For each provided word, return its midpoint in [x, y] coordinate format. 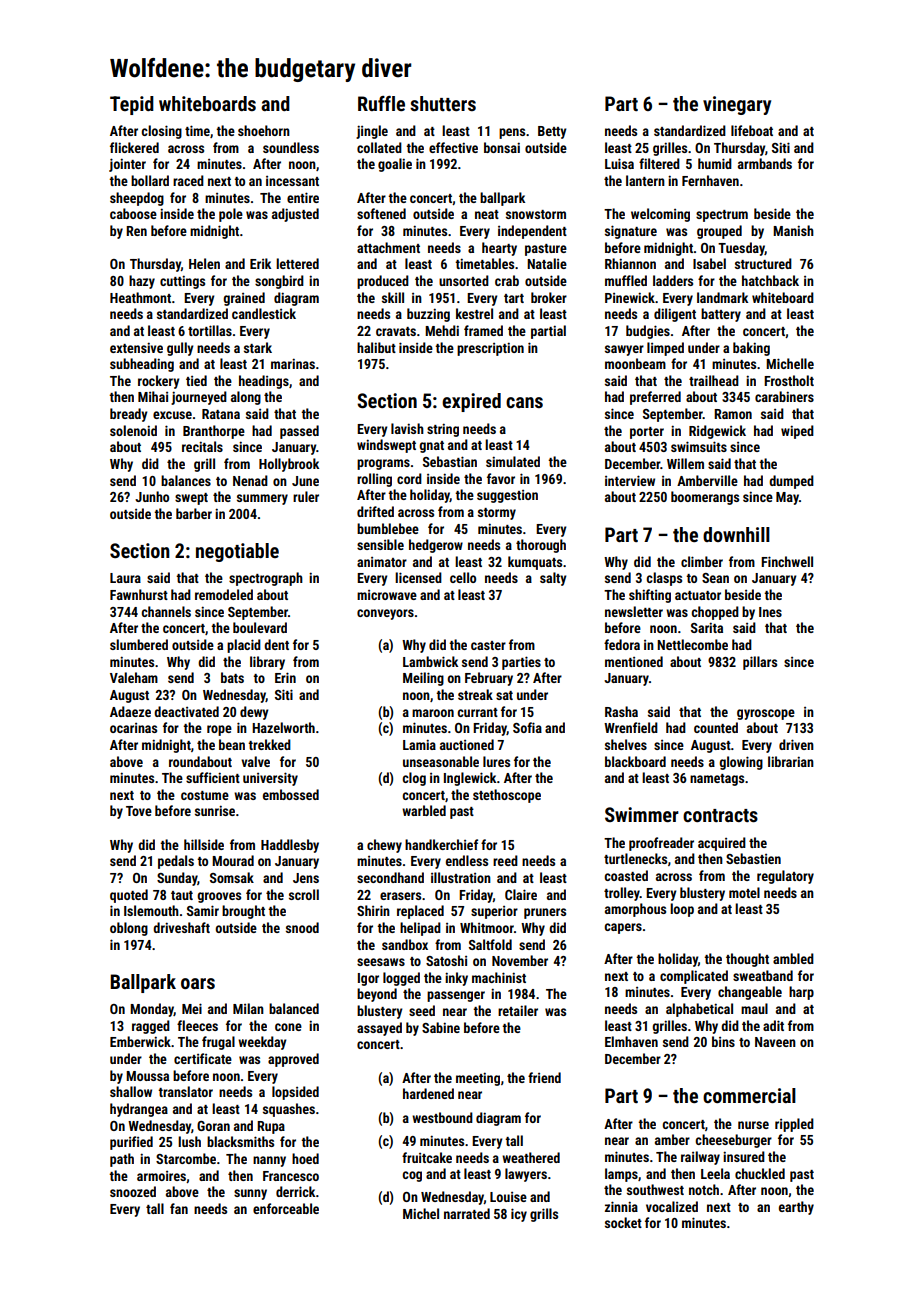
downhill [736, 534]
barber [194, 513]
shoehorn [264, 130]
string [443, 430]
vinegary [737, 105]
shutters [443, 103]
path [122, 1160]
